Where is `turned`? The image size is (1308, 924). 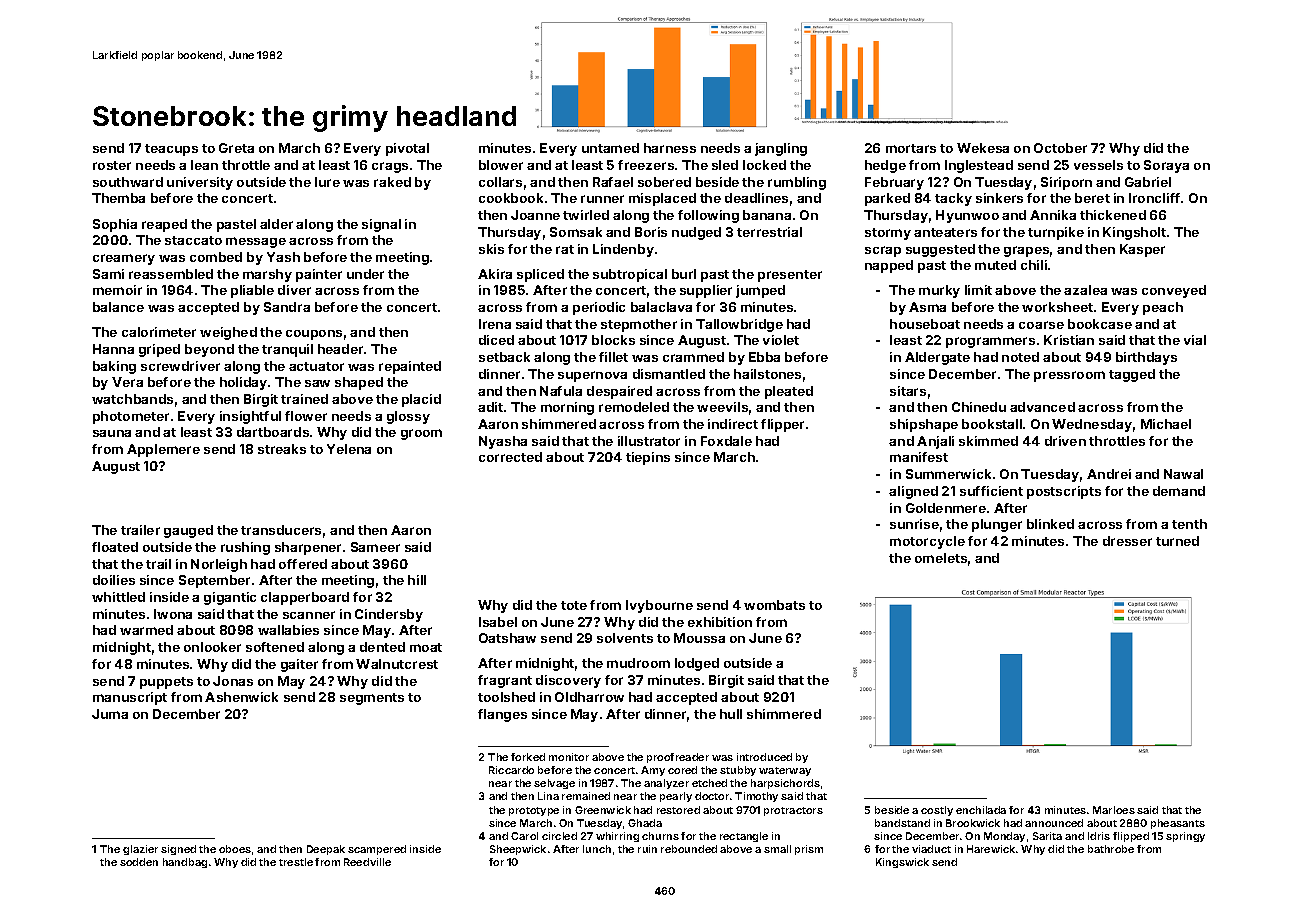 turned is located at coordinates (1177, 541).
